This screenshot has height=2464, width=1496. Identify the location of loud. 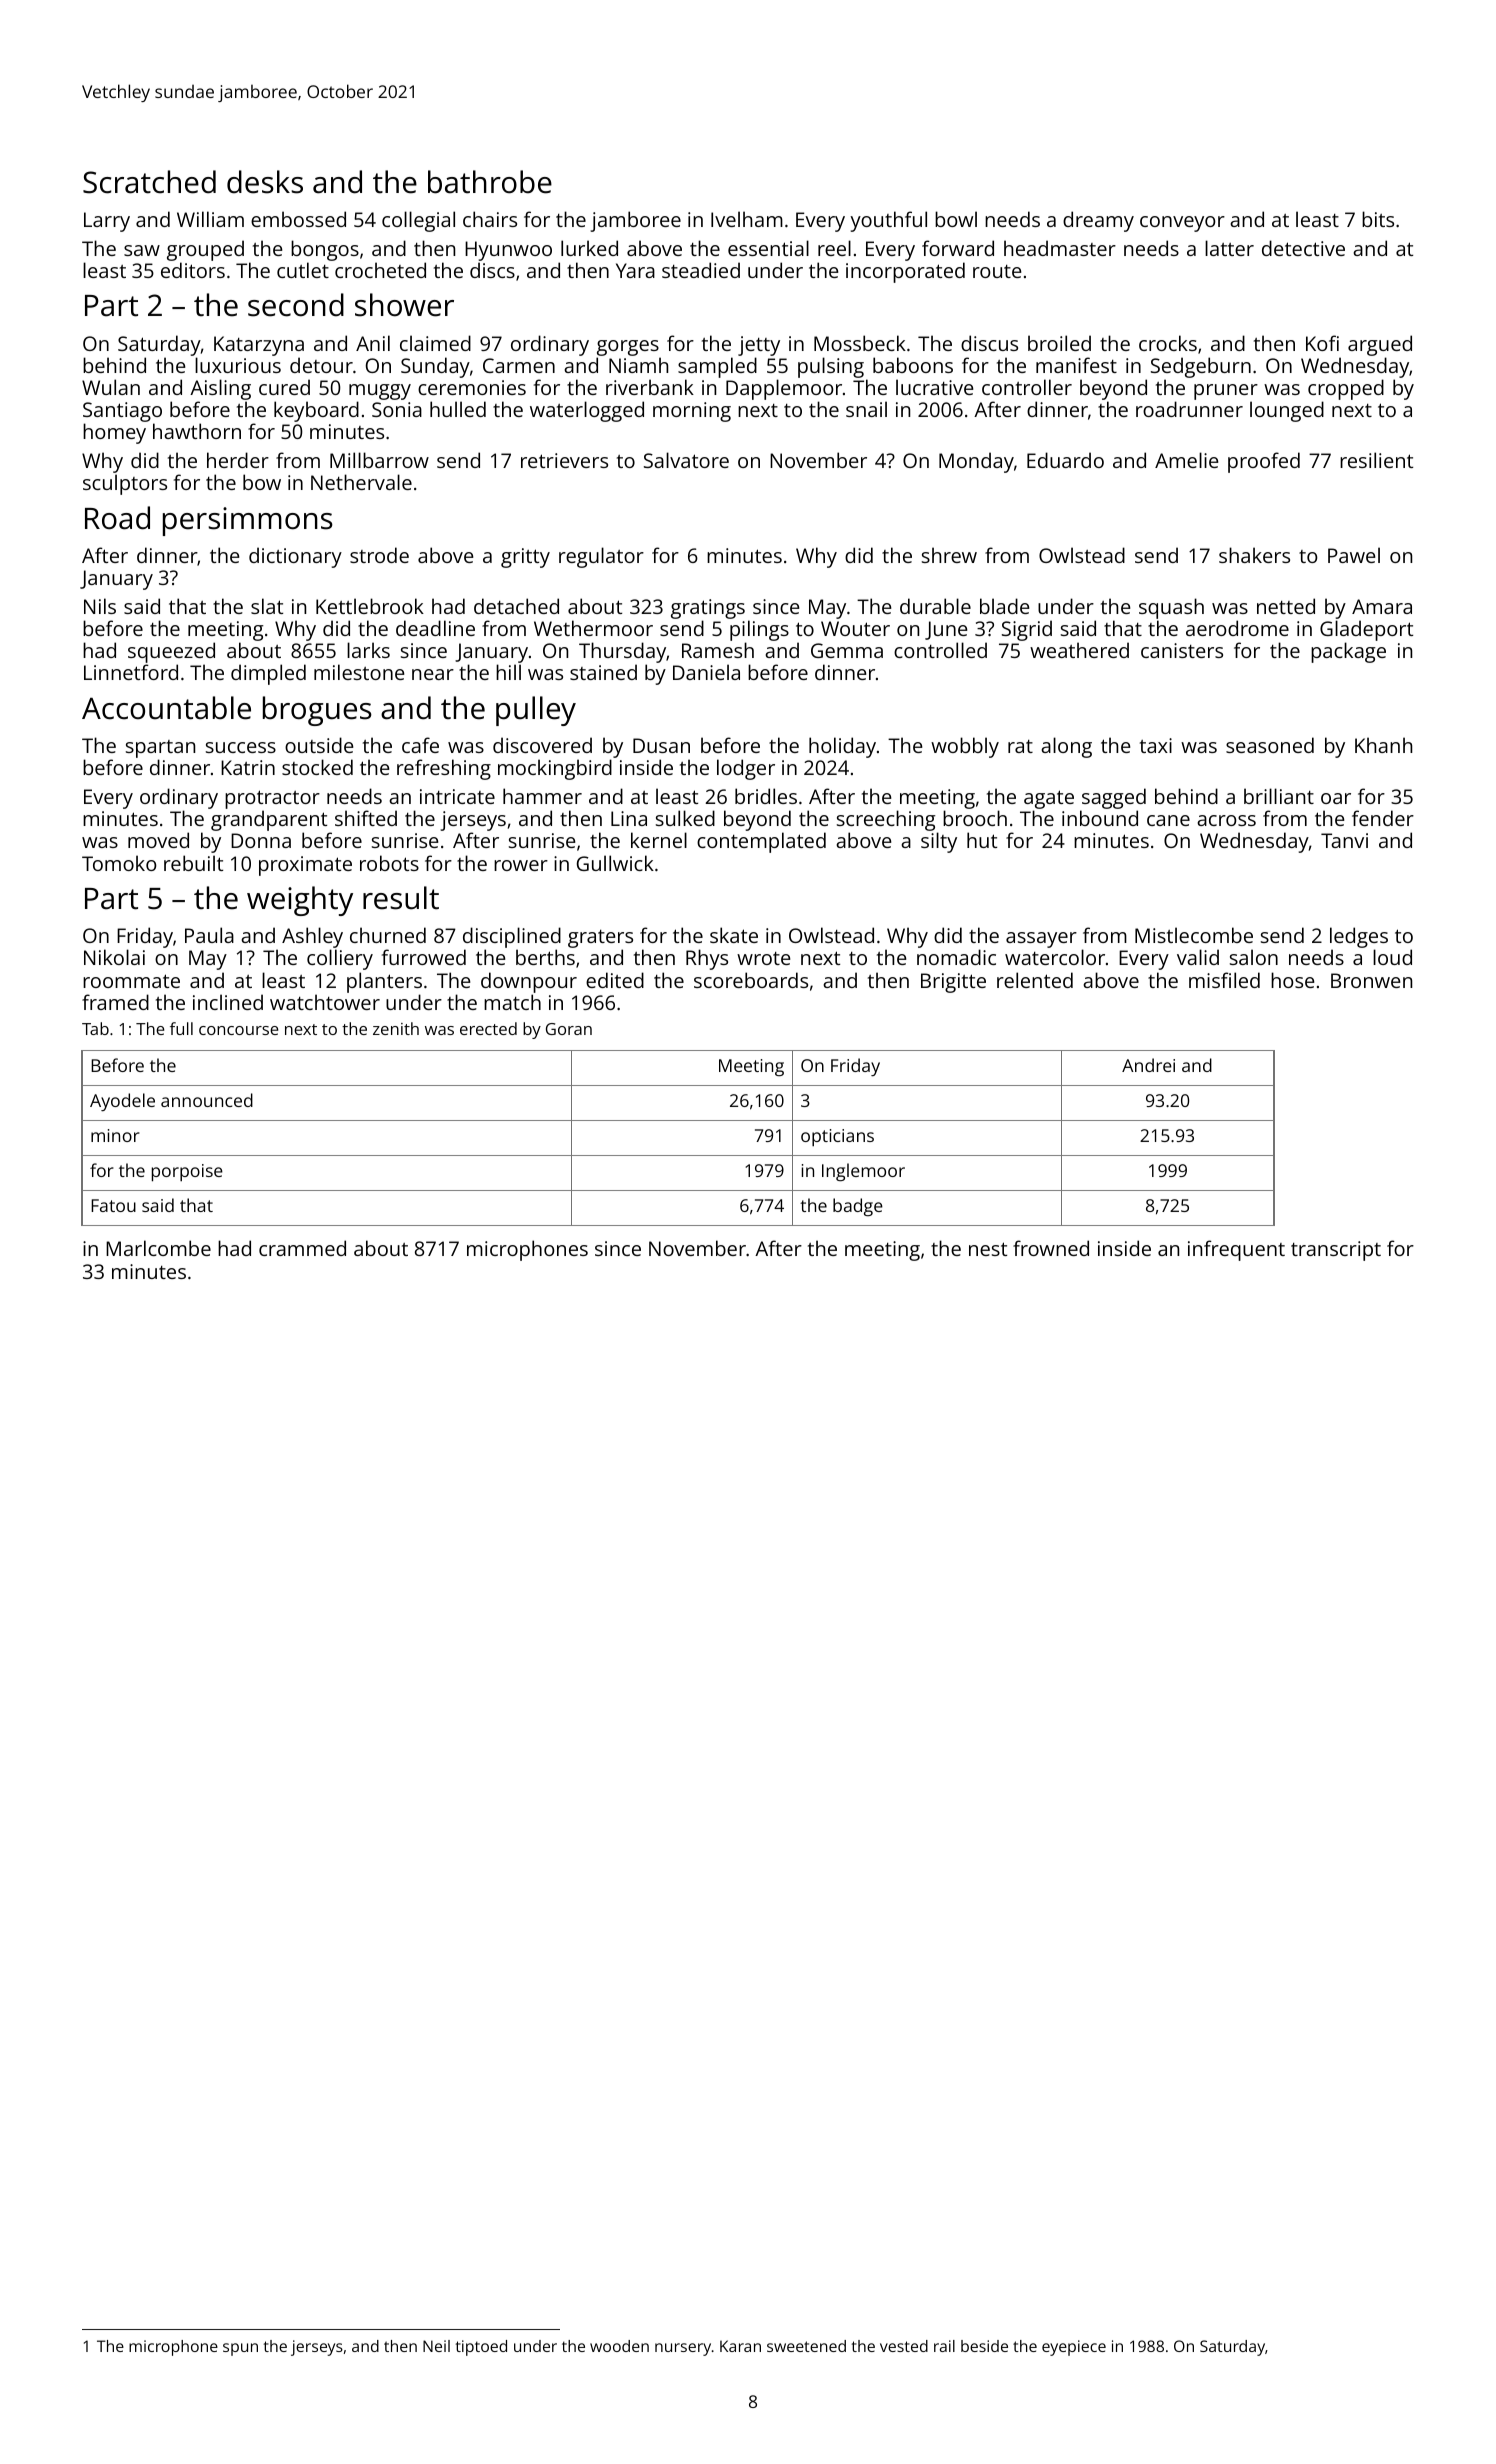
(1392, 957).
